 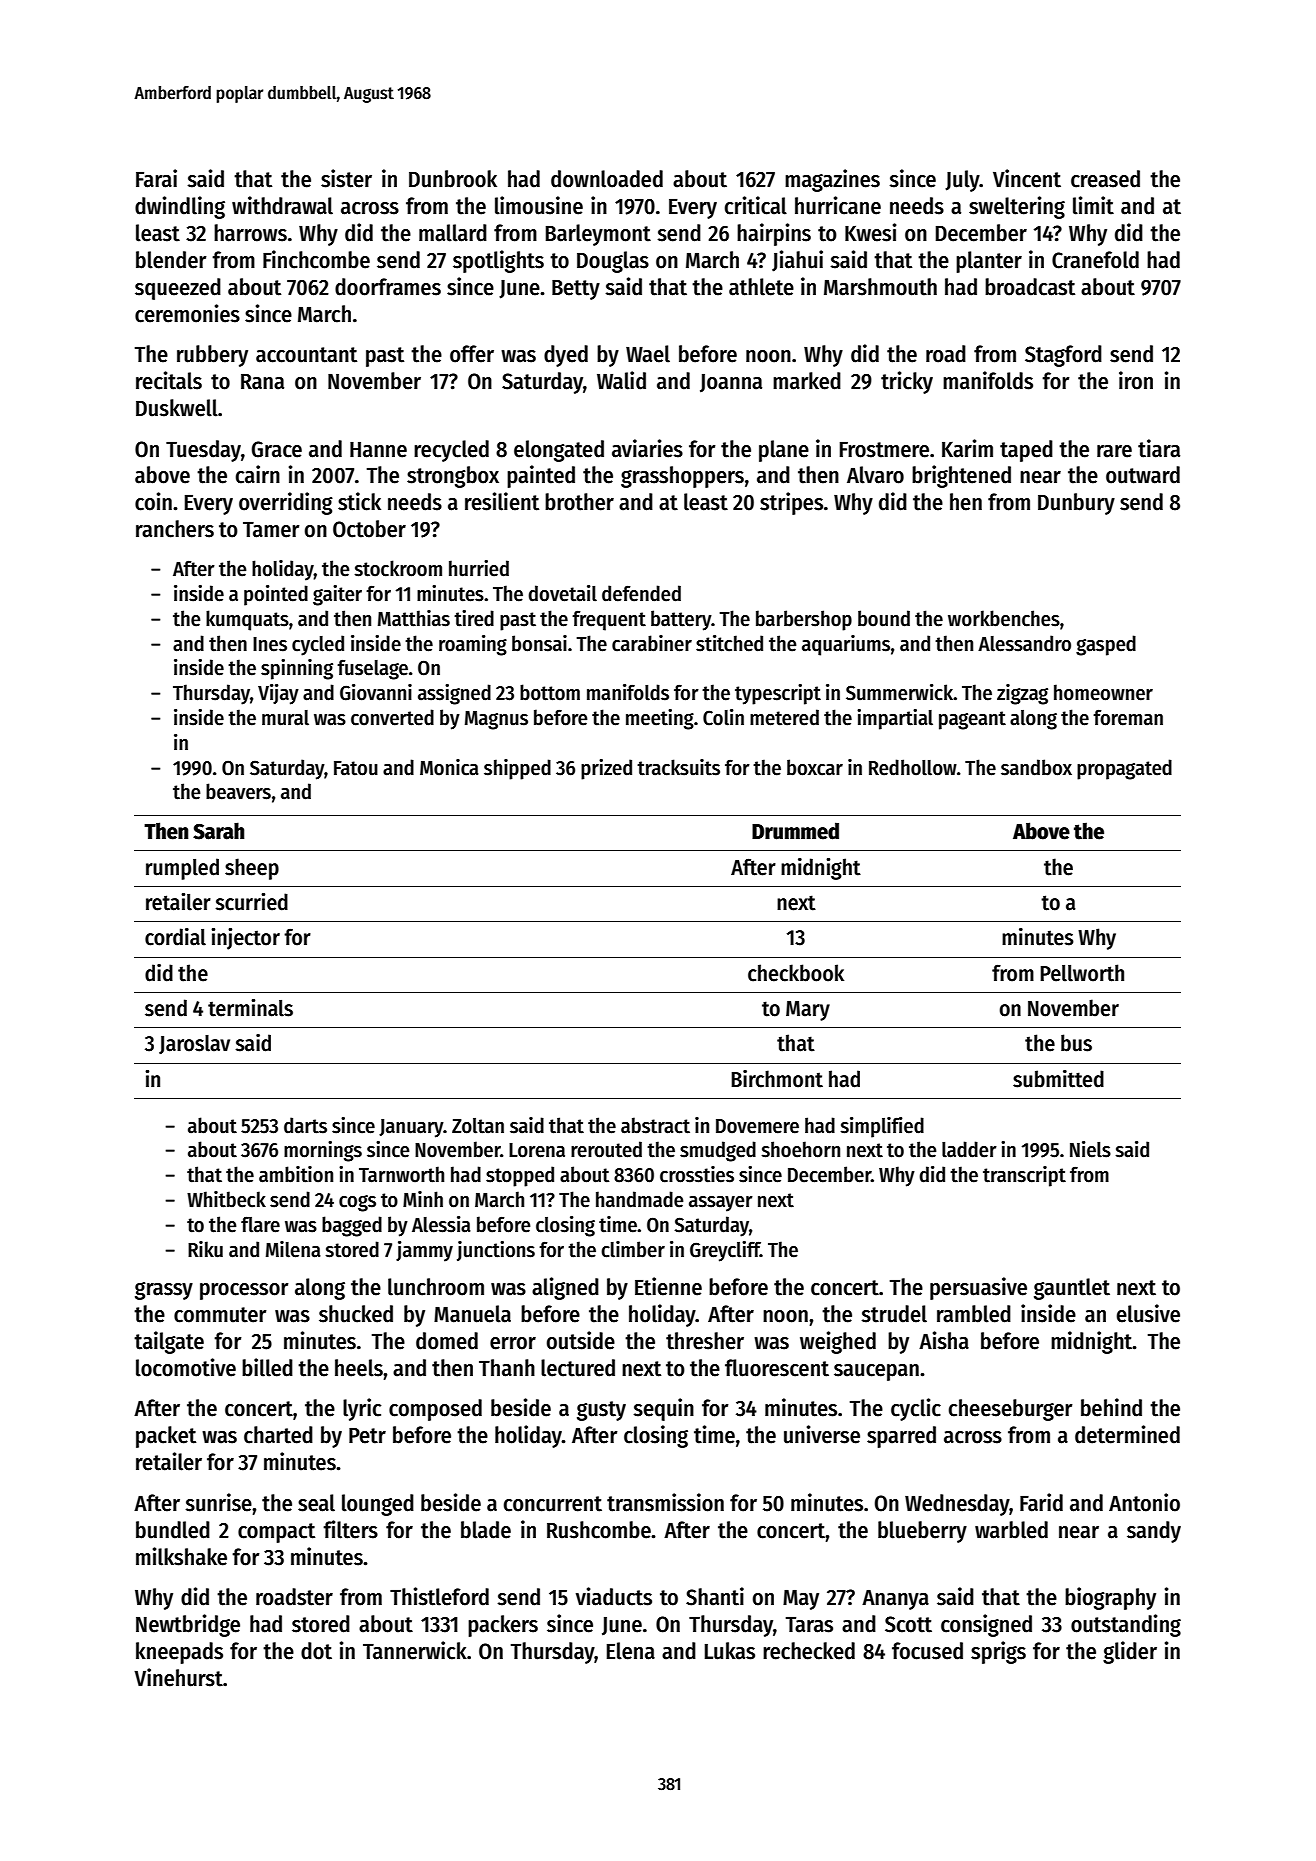 I want to click on Vinehurst, so click(x=178, y=1677).
